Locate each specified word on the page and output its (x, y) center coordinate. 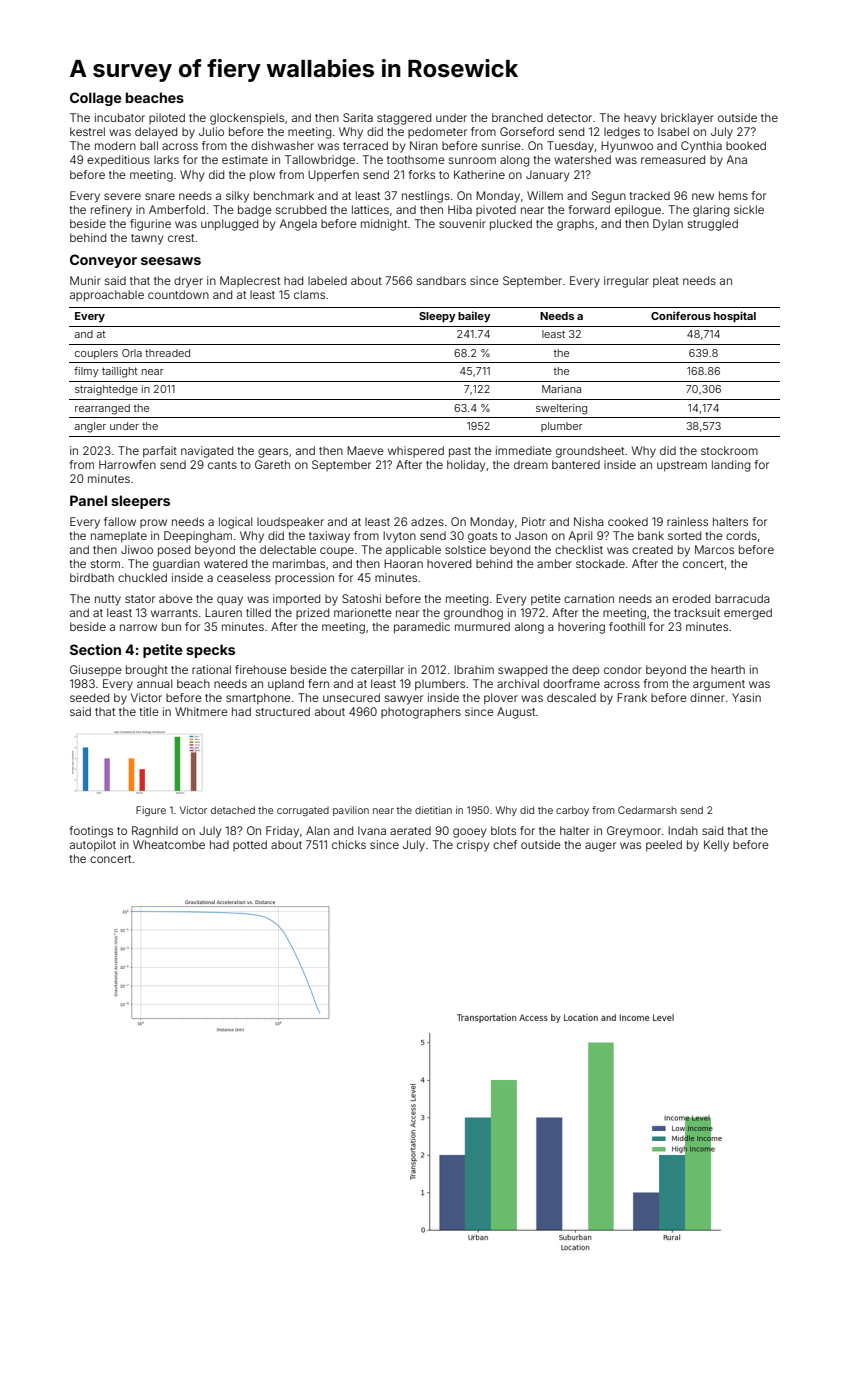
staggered (404, 119)
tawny (147, 239)
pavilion (351, 811)
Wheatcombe (169, 844)
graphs (575, 225)
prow (153, 523)
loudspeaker (290, 523)
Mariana (561, 389)
